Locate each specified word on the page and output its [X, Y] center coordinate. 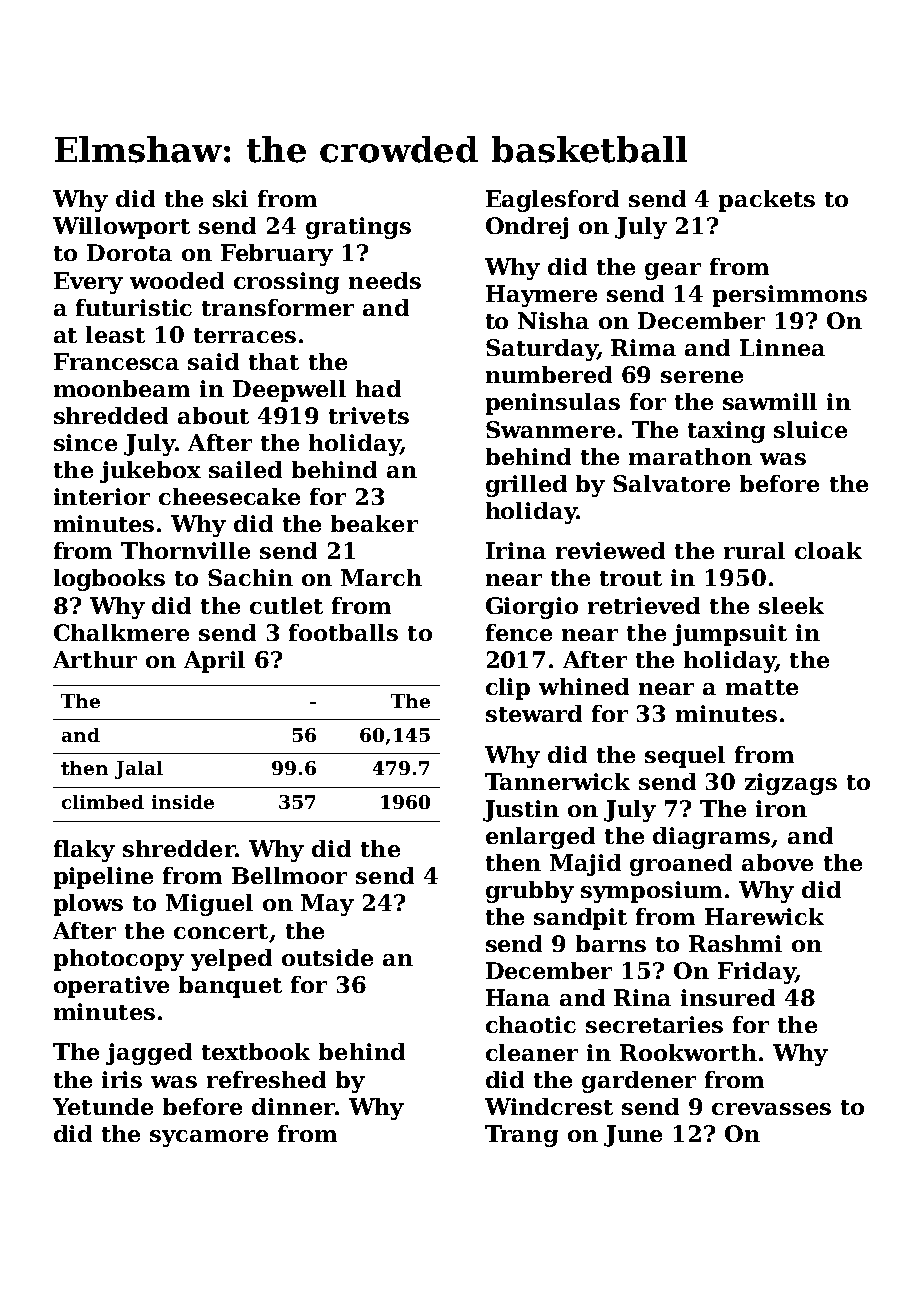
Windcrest [549, 1106]
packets [767, 201]
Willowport [121, 228]
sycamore [209, 1138]
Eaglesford [552, 201]
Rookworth [688, 1052]
